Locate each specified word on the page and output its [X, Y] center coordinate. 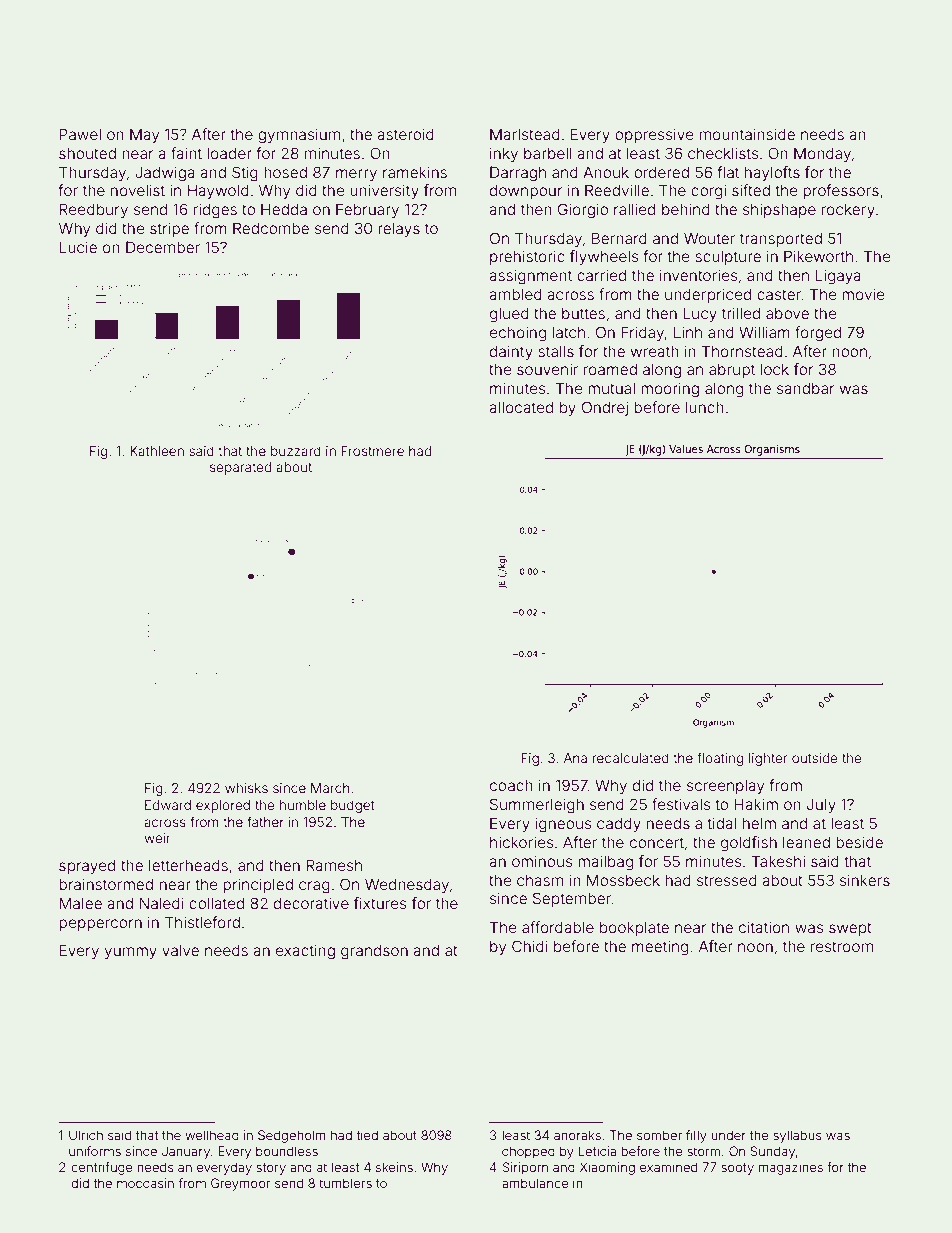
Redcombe [271, 228]
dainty [511, 352]
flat [728, 172]
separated [240, 468]
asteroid [405, 134]
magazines [791, 1168]
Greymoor [241, 1184]
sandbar [805, 388]
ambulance [535, 1183]
